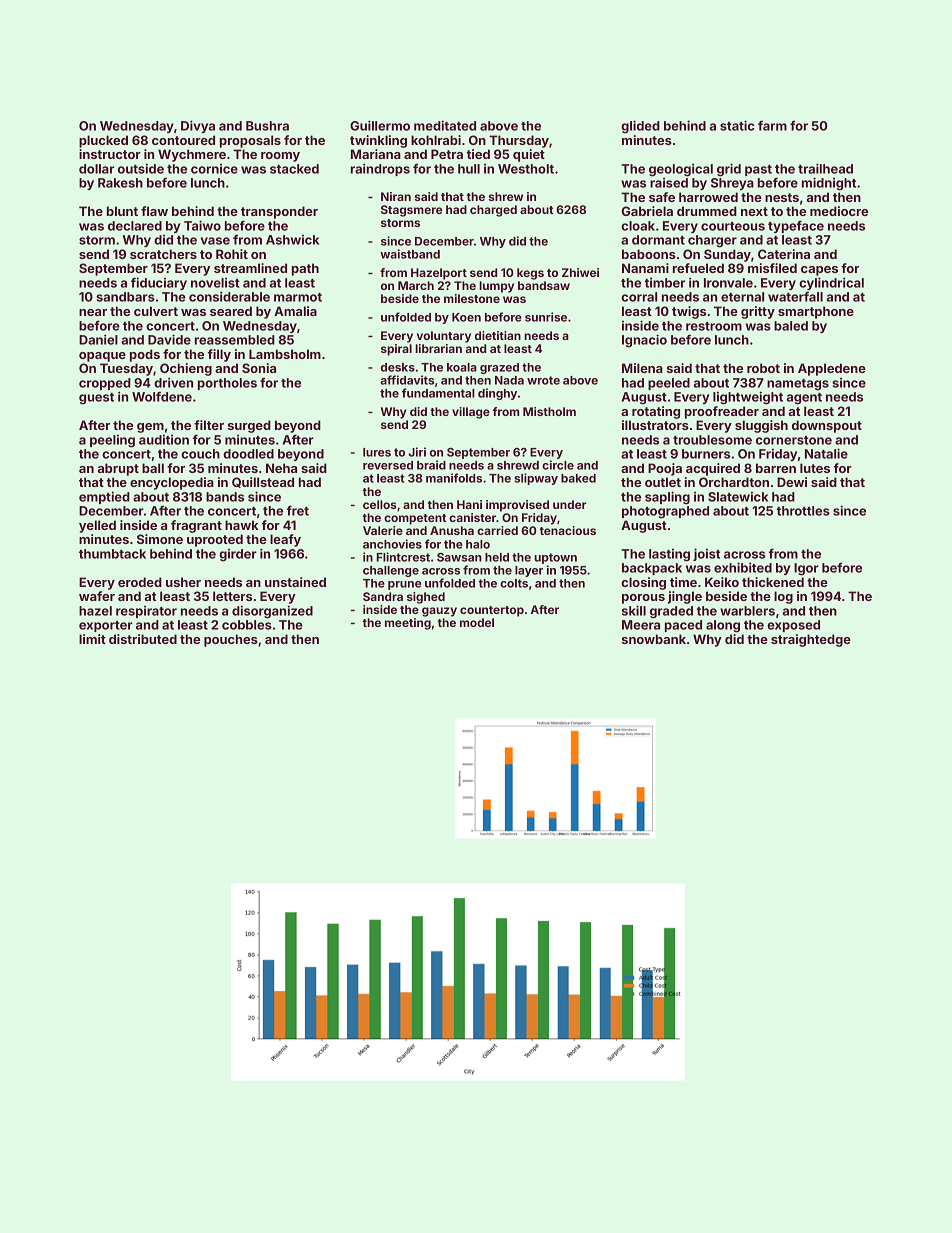 This screenshot has height=1233, width=952. I want to click on meditated, so click(445, 125).
